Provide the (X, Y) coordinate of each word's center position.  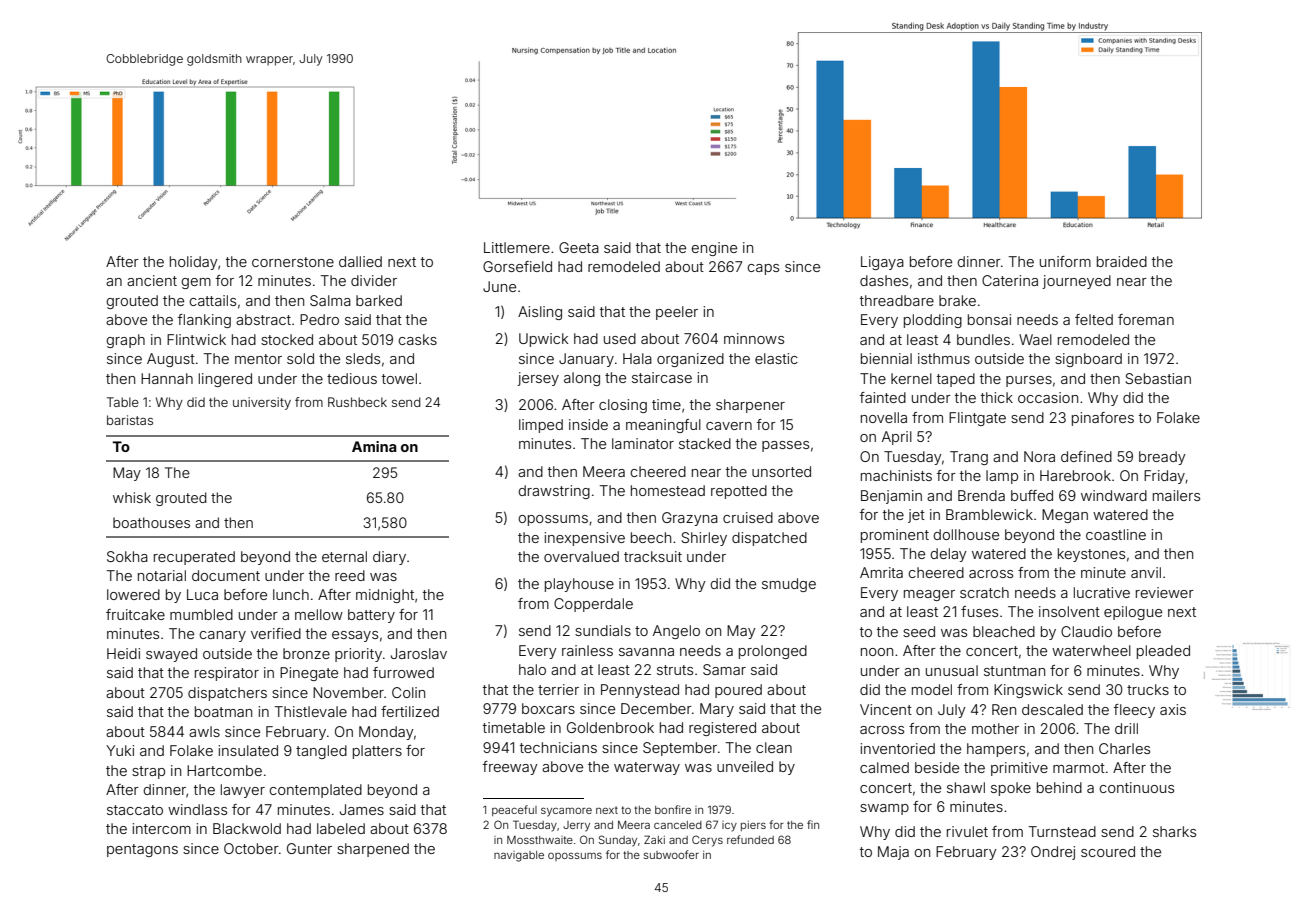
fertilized (410, 711)
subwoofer (671, 854)
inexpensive (584, 539)
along (582, 379)
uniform (1065, 261)
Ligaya (882, 263)
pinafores (1103, 419)
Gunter (309, 848)
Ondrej (1053, 853)
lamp (1002, 477)
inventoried (897, 748)
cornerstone (293, 262)
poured (738, 691)
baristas (130, 420)
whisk (132, 497)
